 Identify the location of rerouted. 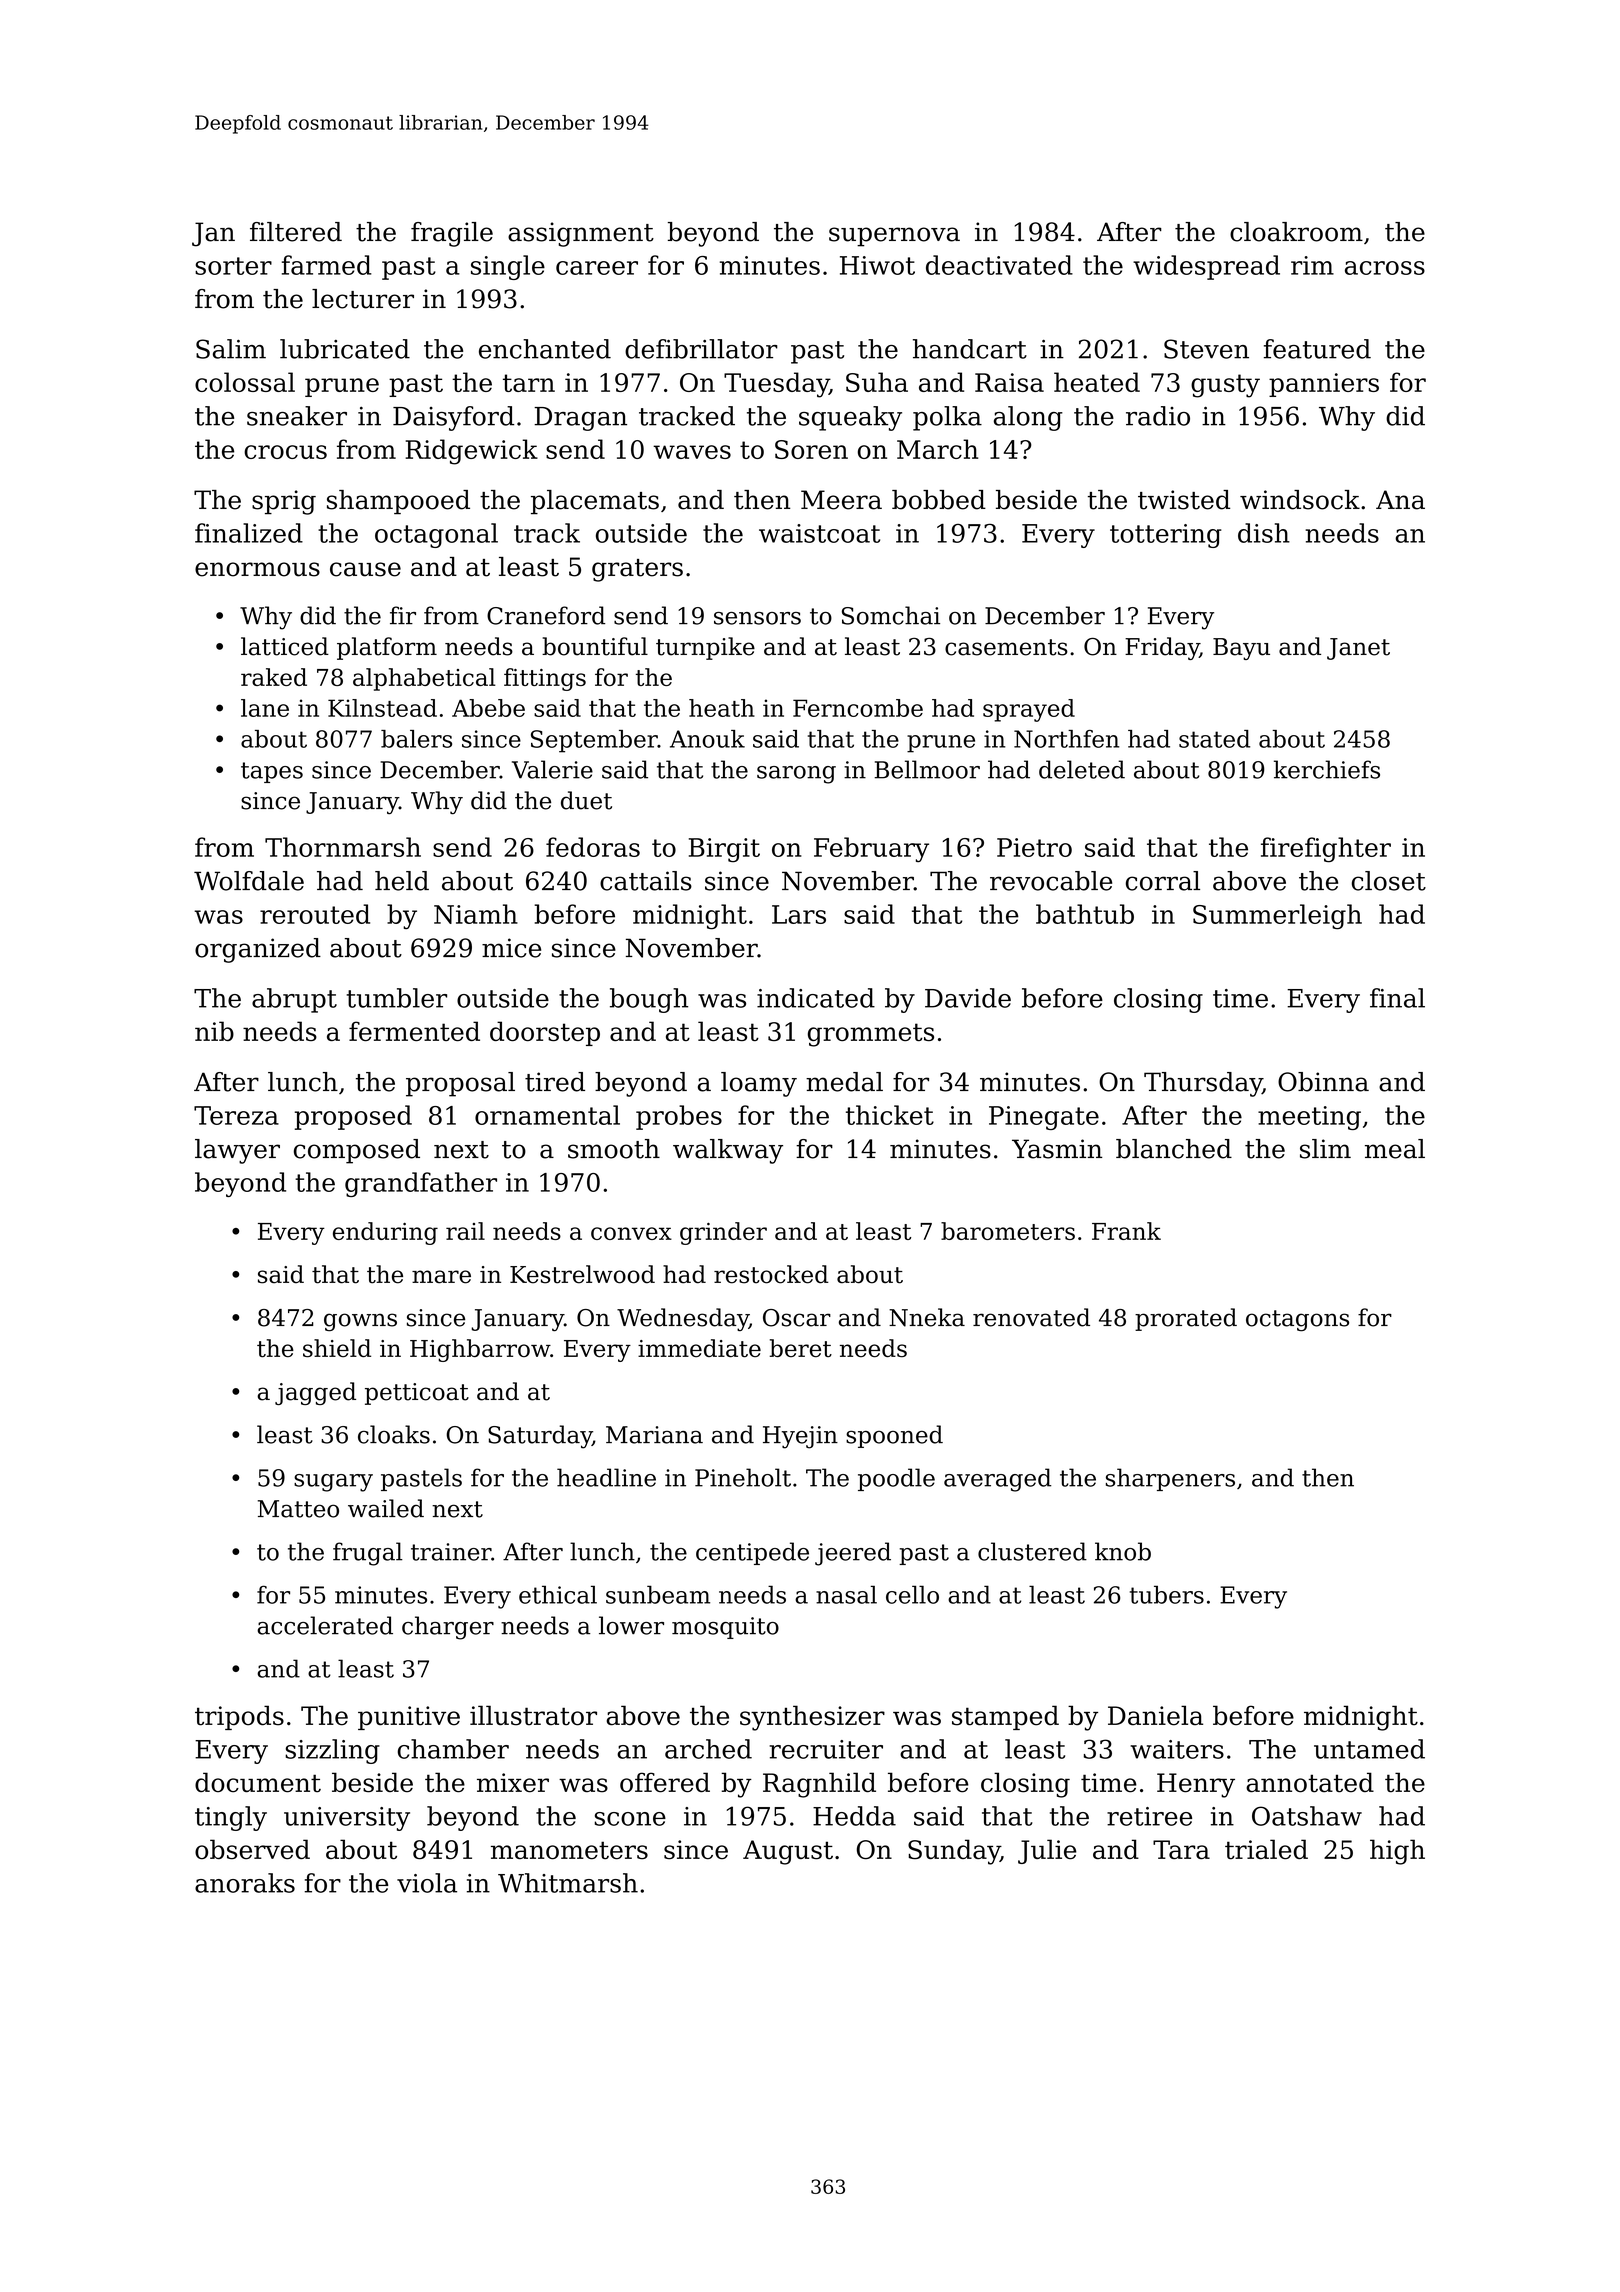
(315, 914).
